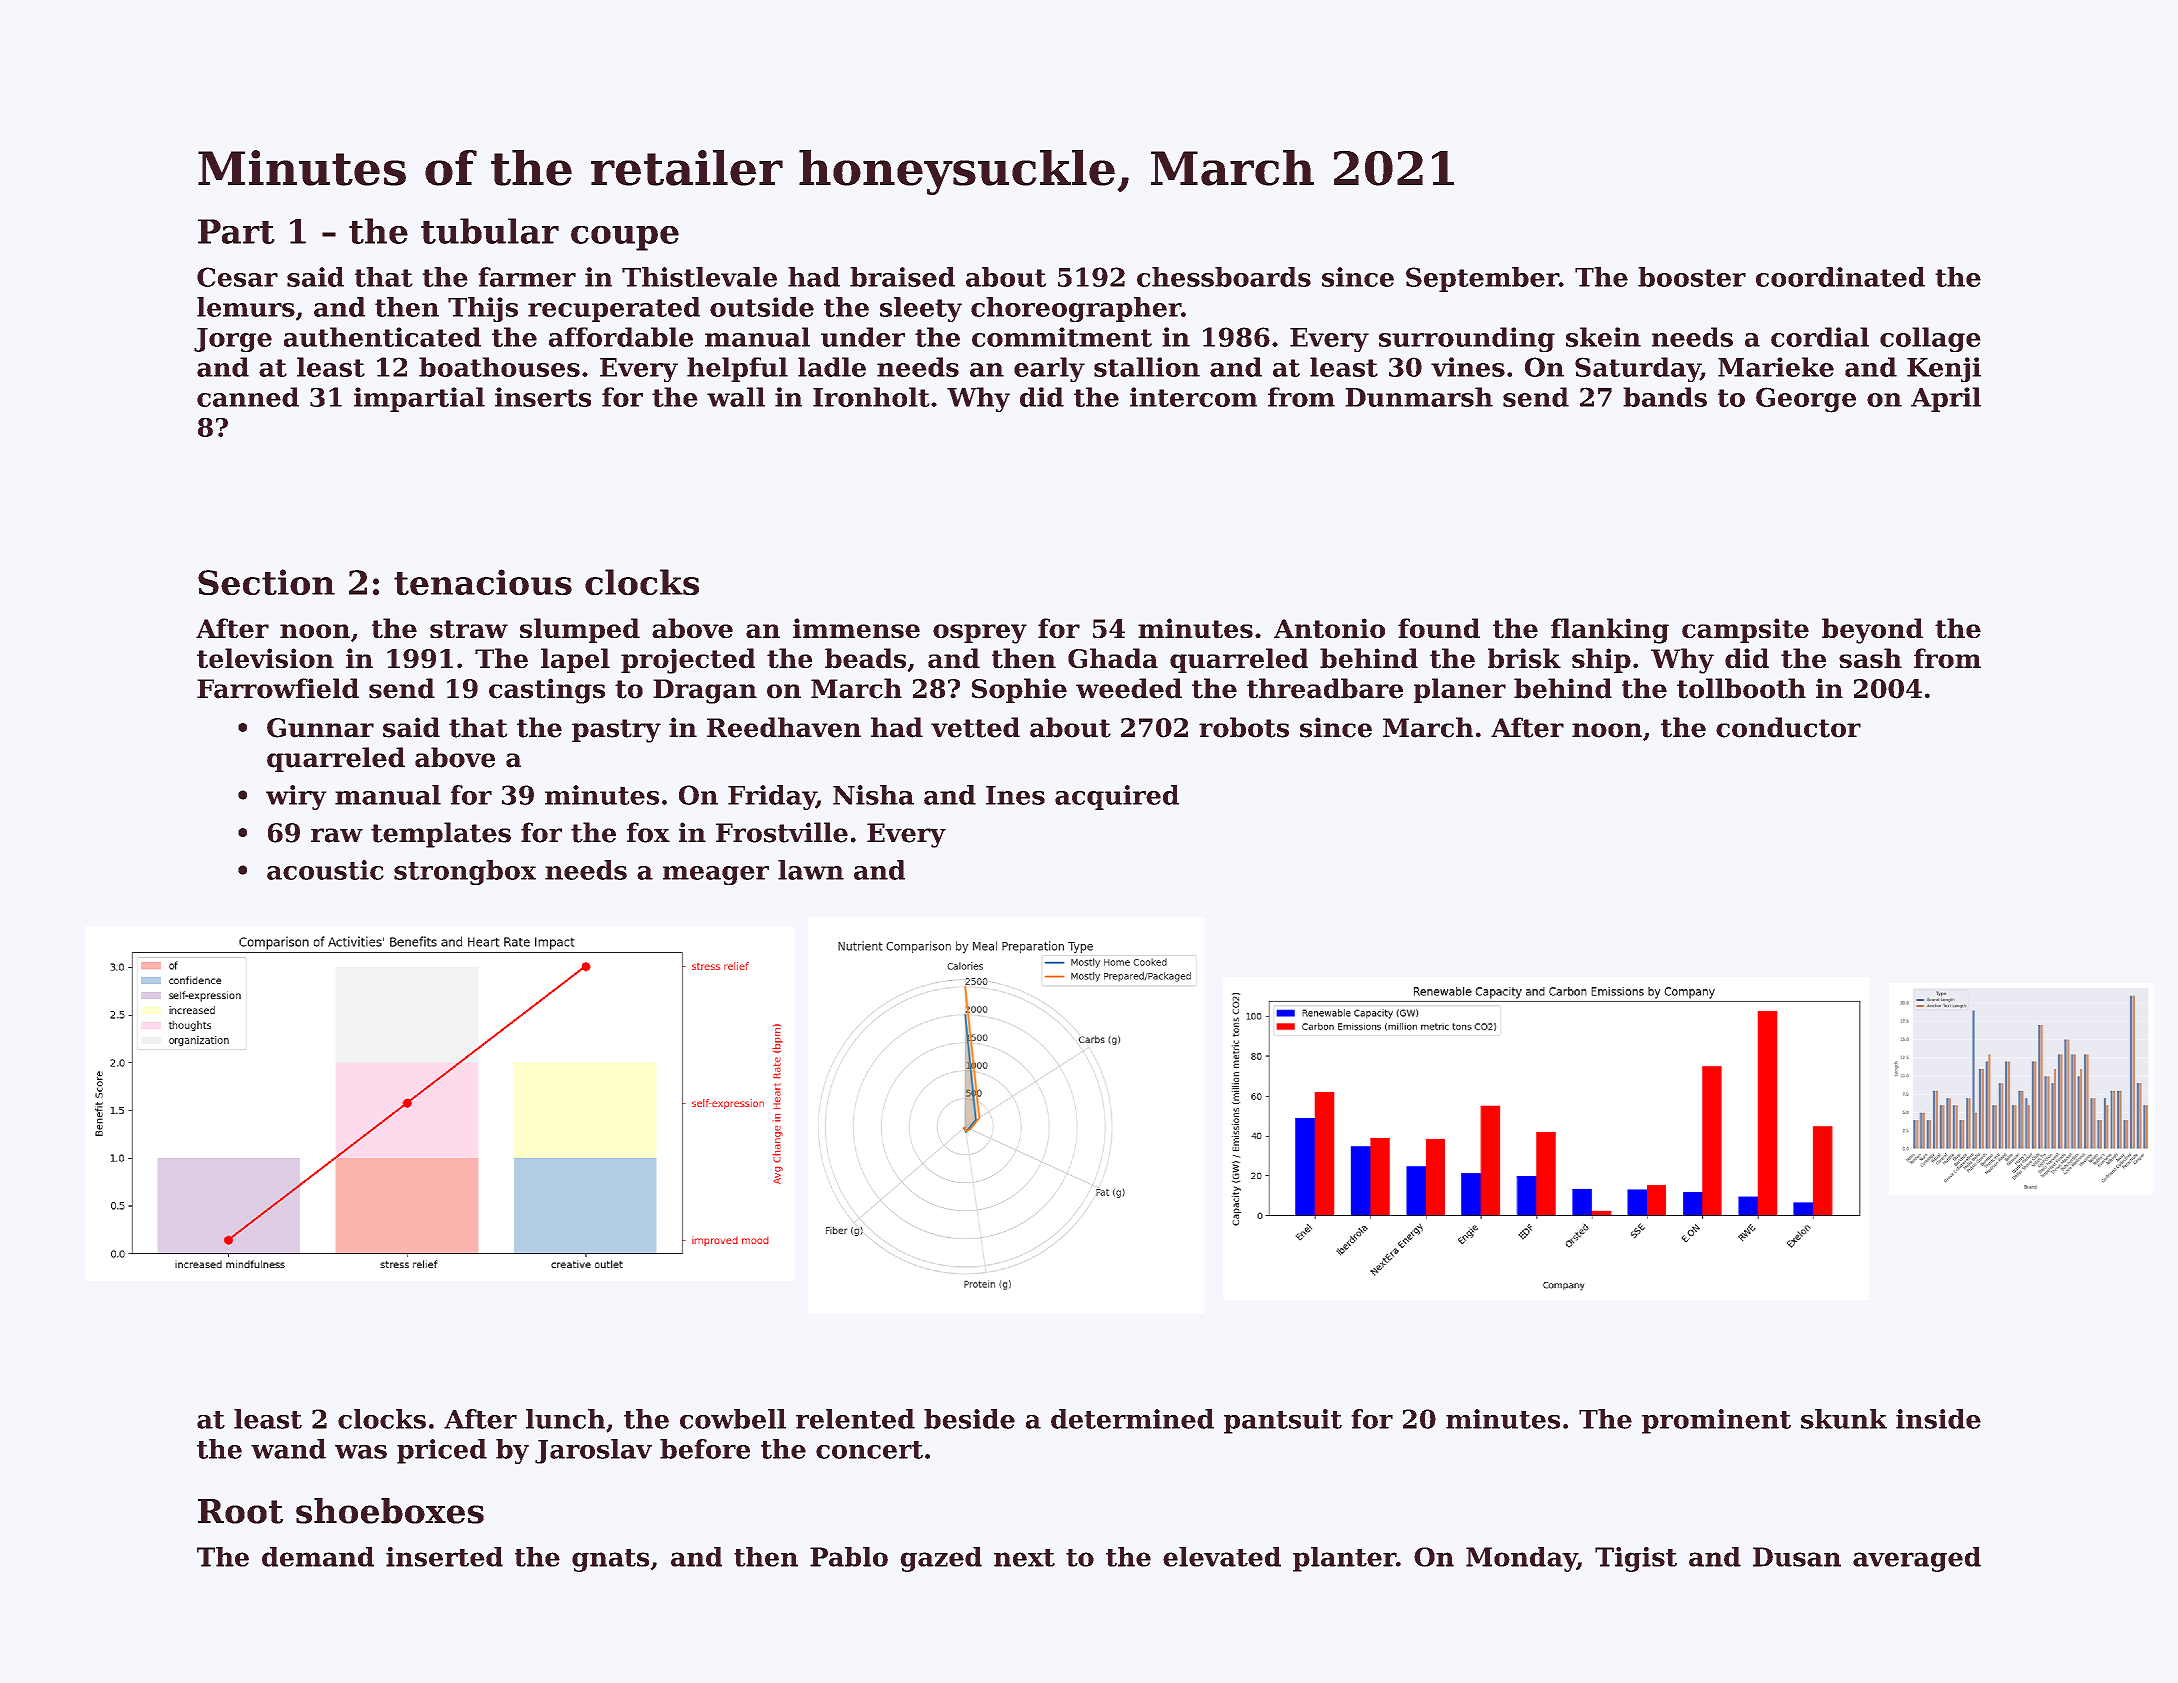  Describe the element at coordinates (980, 634) in the image. I see `osprey` at that location.
